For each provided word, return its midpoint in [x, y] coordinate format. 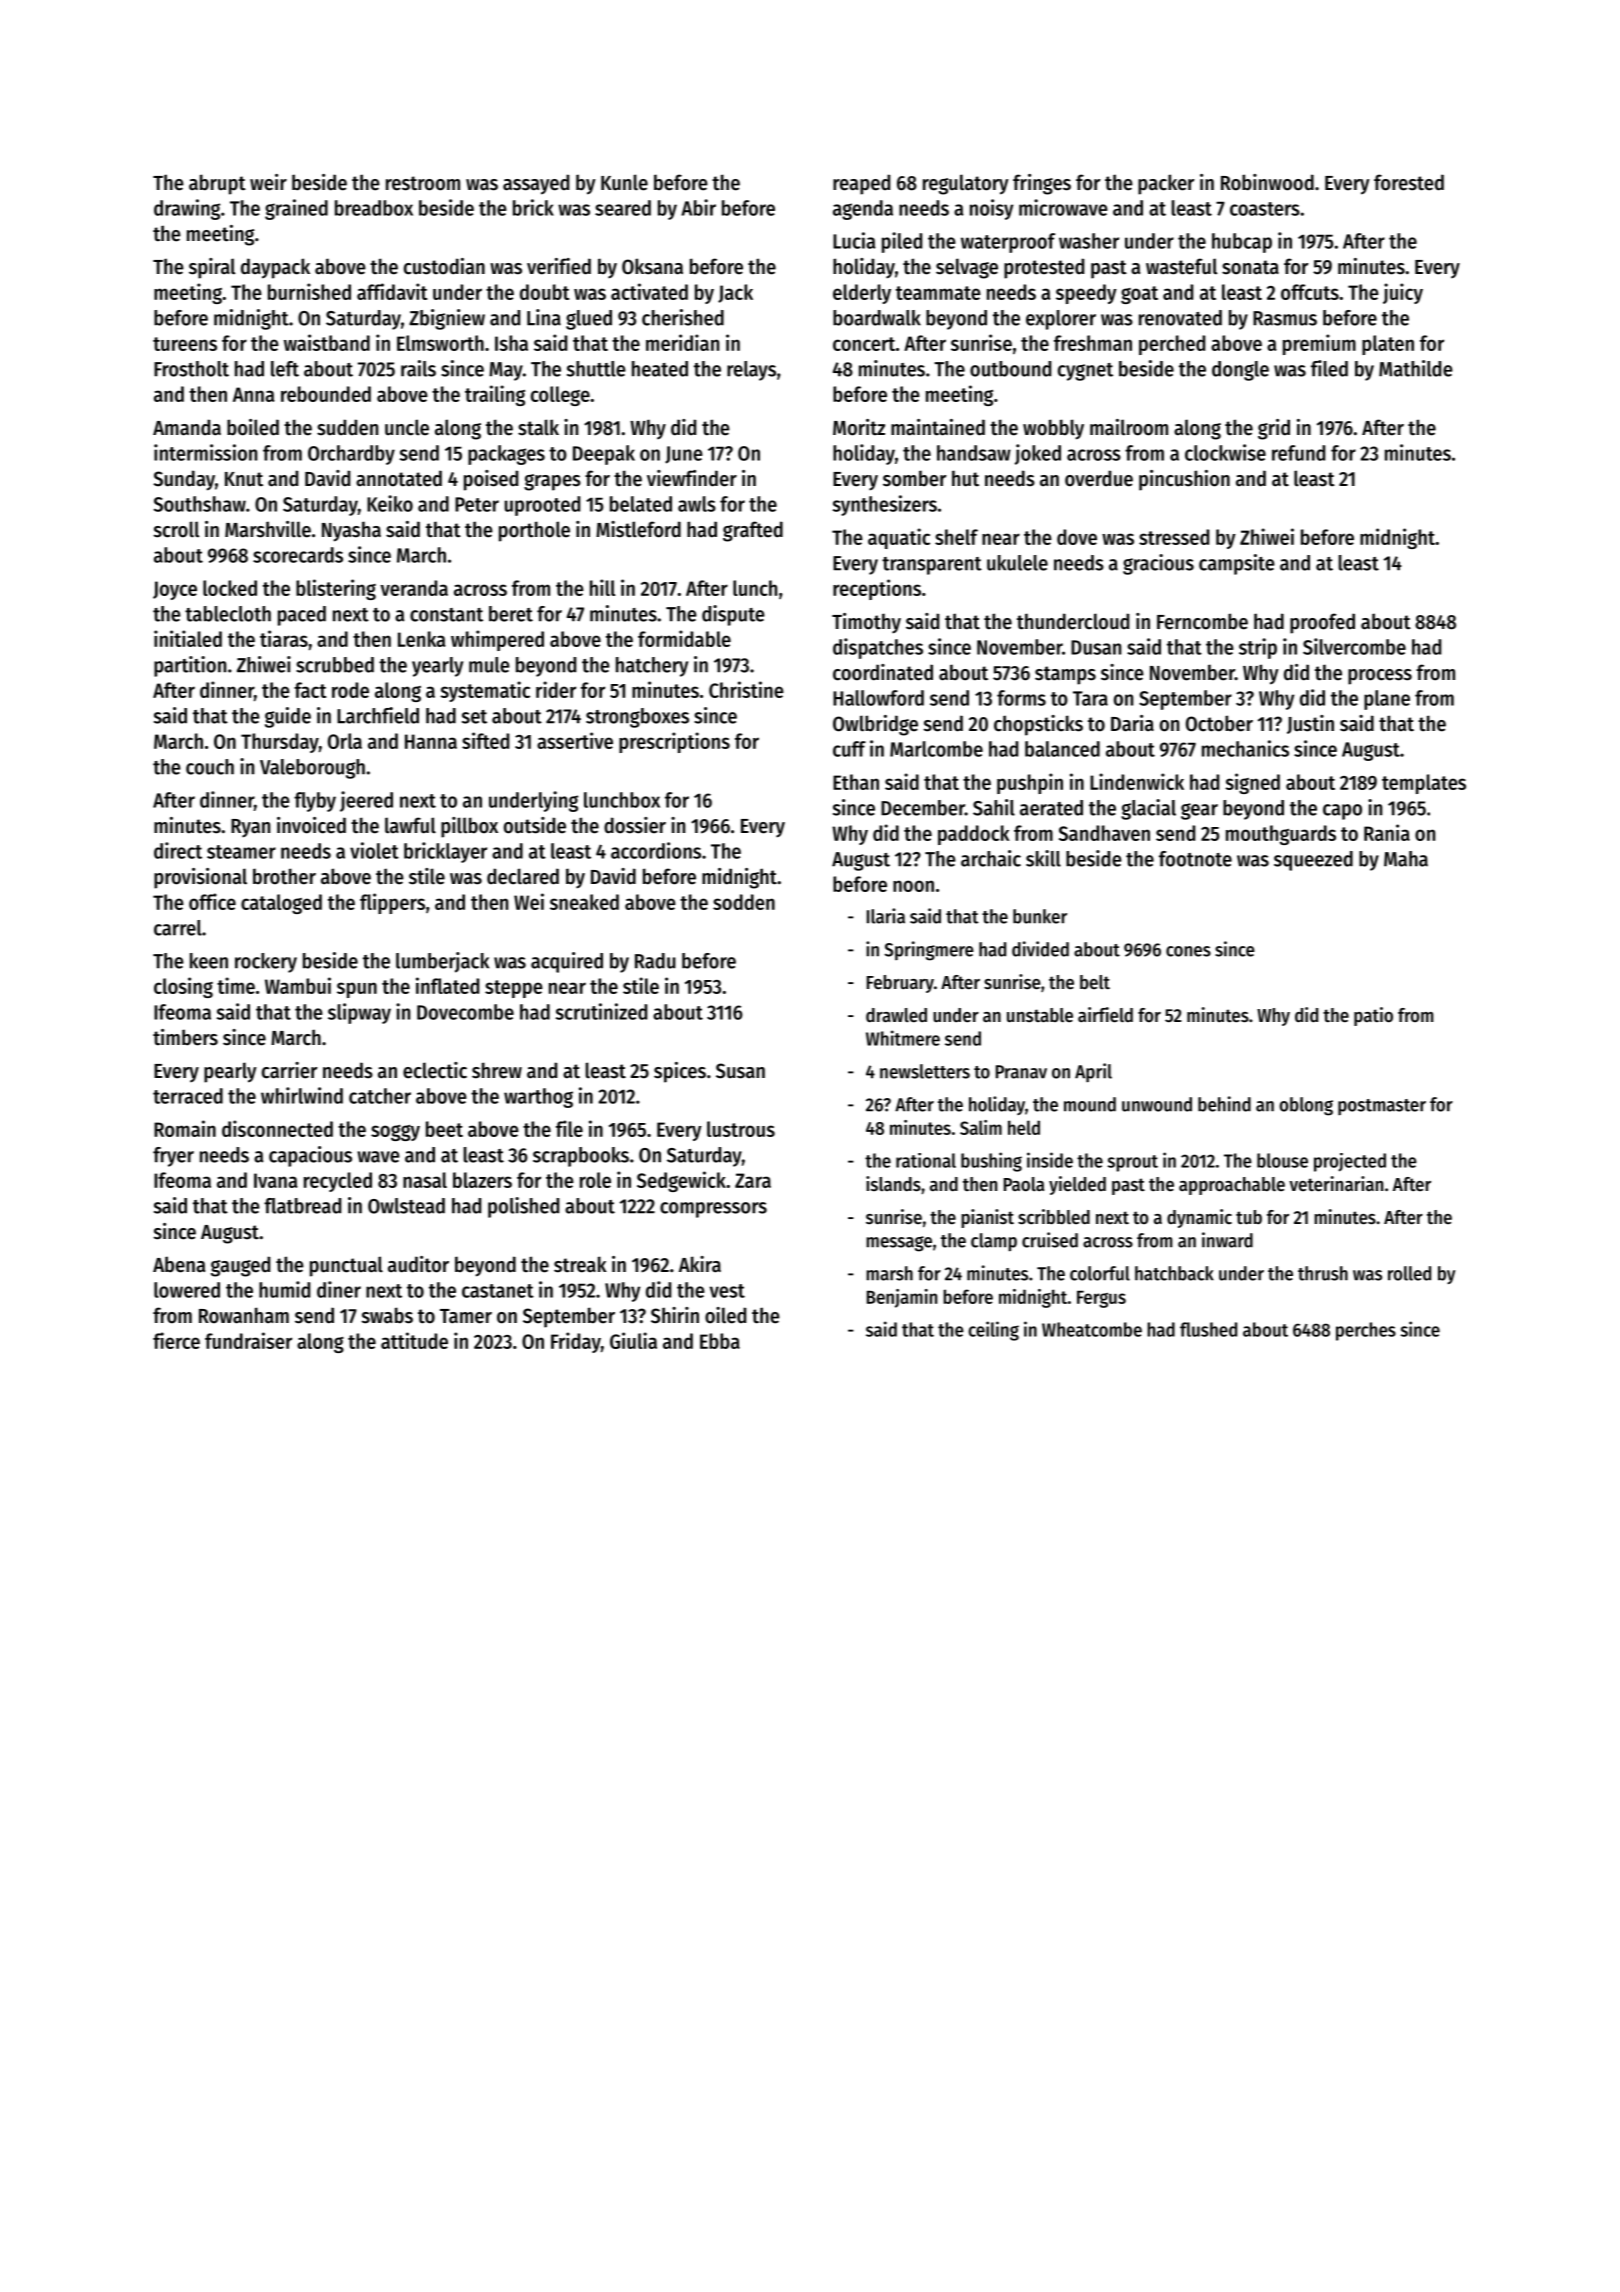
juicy [1403, 293]
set [474, 717]
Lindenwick [1137, 781]
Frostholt [191, 369]
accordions [656, 850]
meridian [682, 342]
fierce [176, 1340]
